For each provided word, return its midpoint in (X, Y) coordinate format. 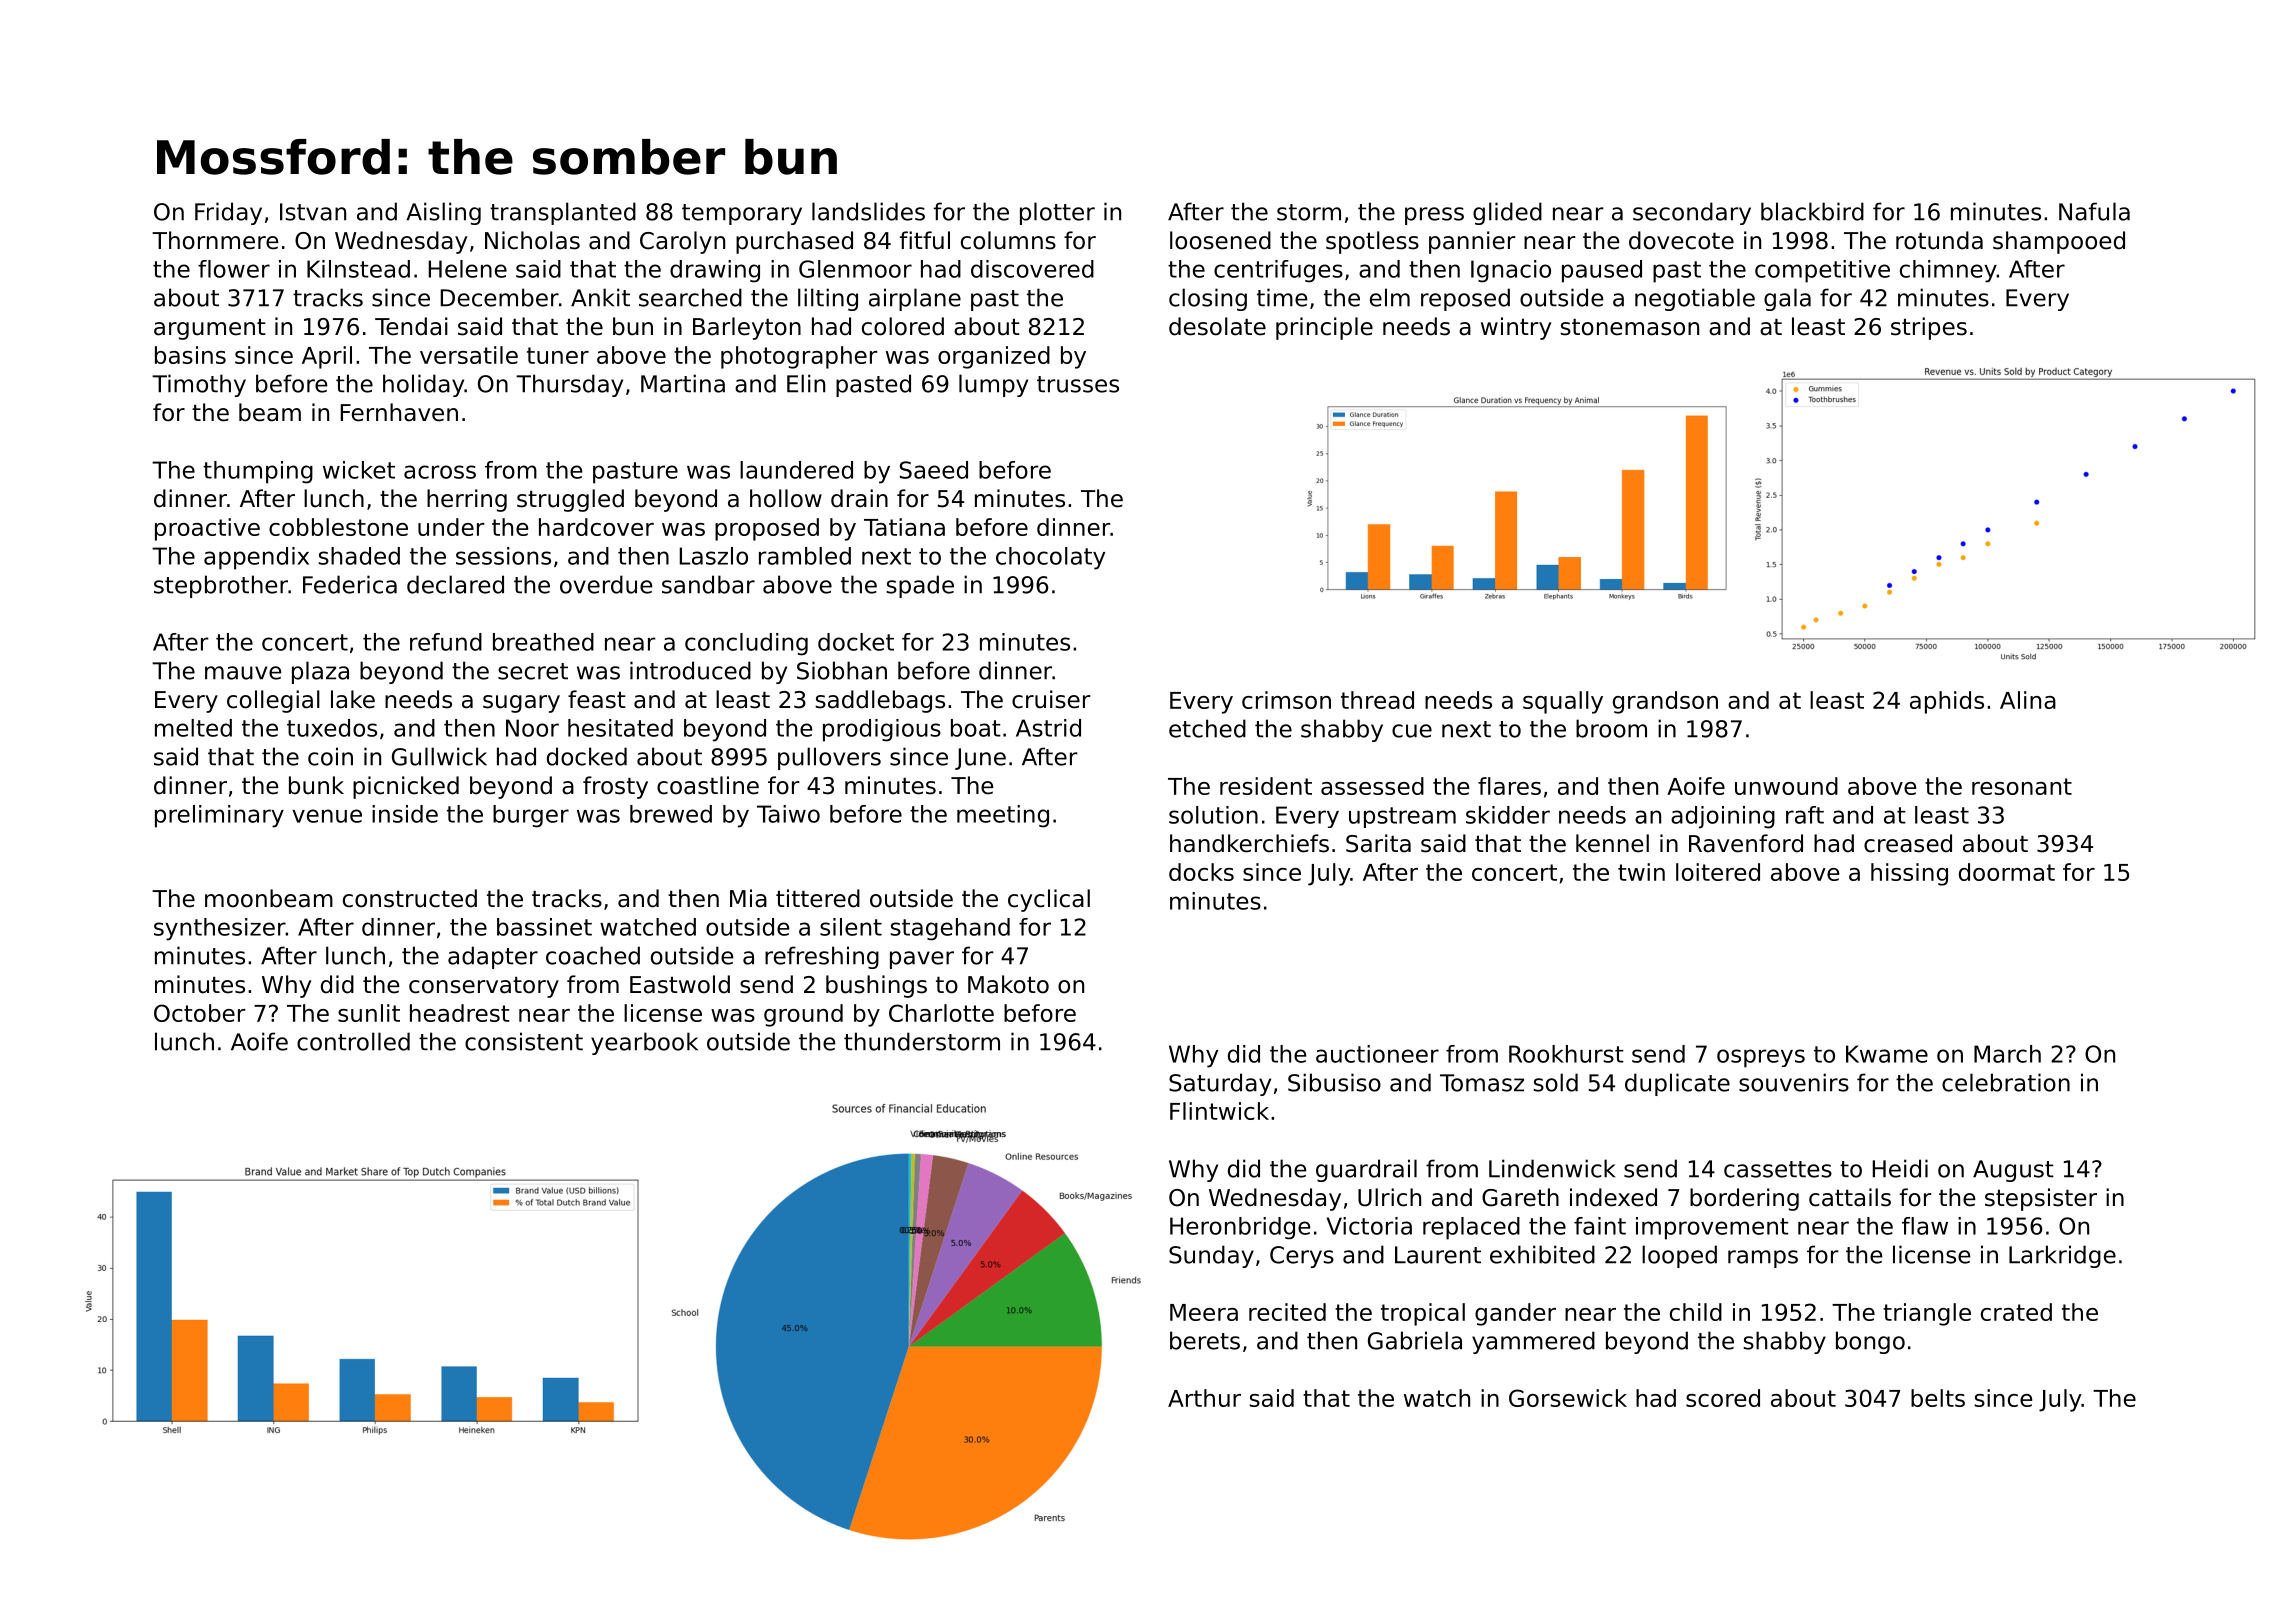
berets (1205, 1340)
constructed (410, 898)
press (1434, 216)
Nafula (2094, 211)
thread (1377, 700)
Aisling (443, 213)
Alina (2028, 700)
